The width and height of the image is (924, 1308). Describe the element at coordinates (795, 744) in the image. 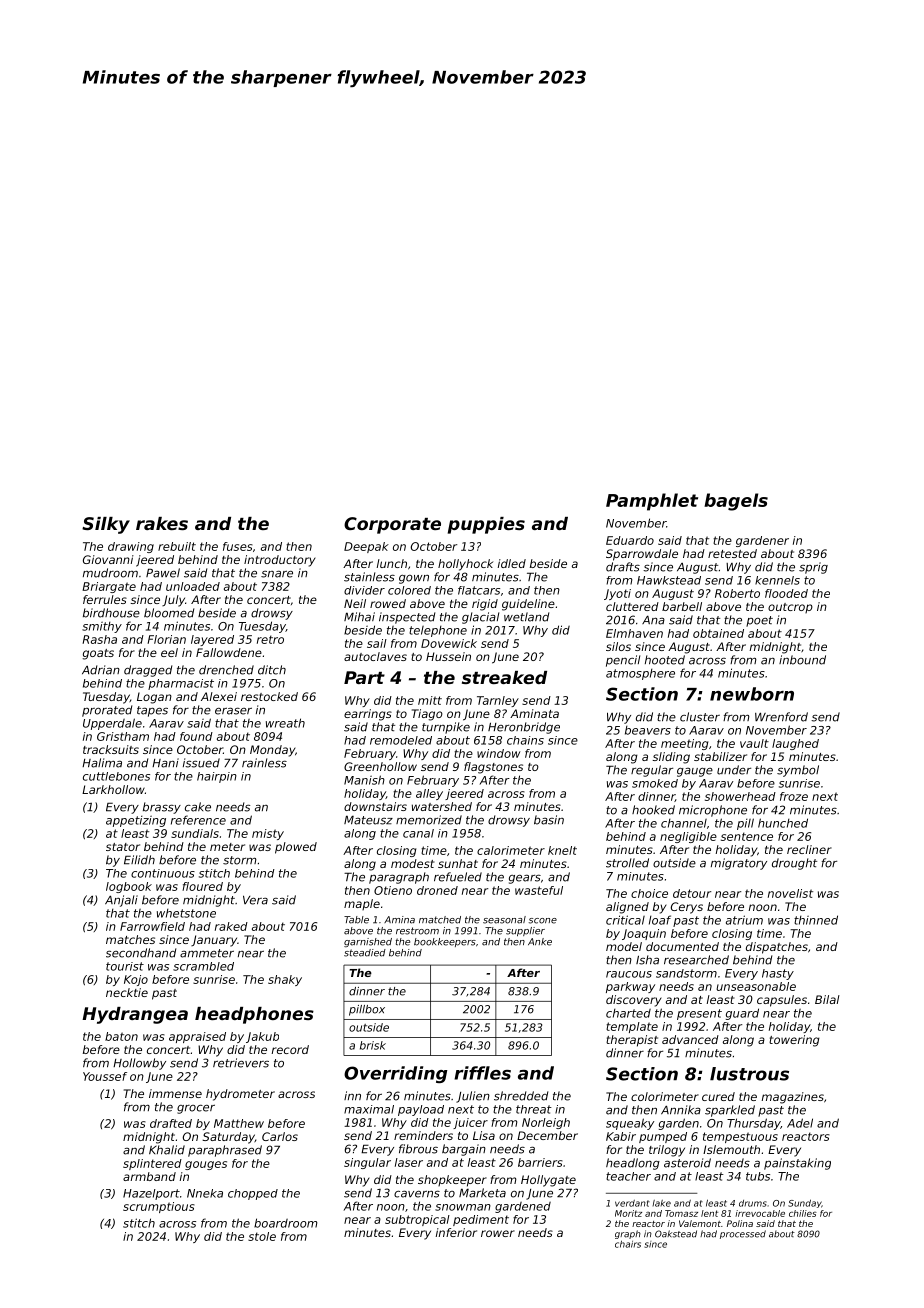

I see `laughed` at that location.
